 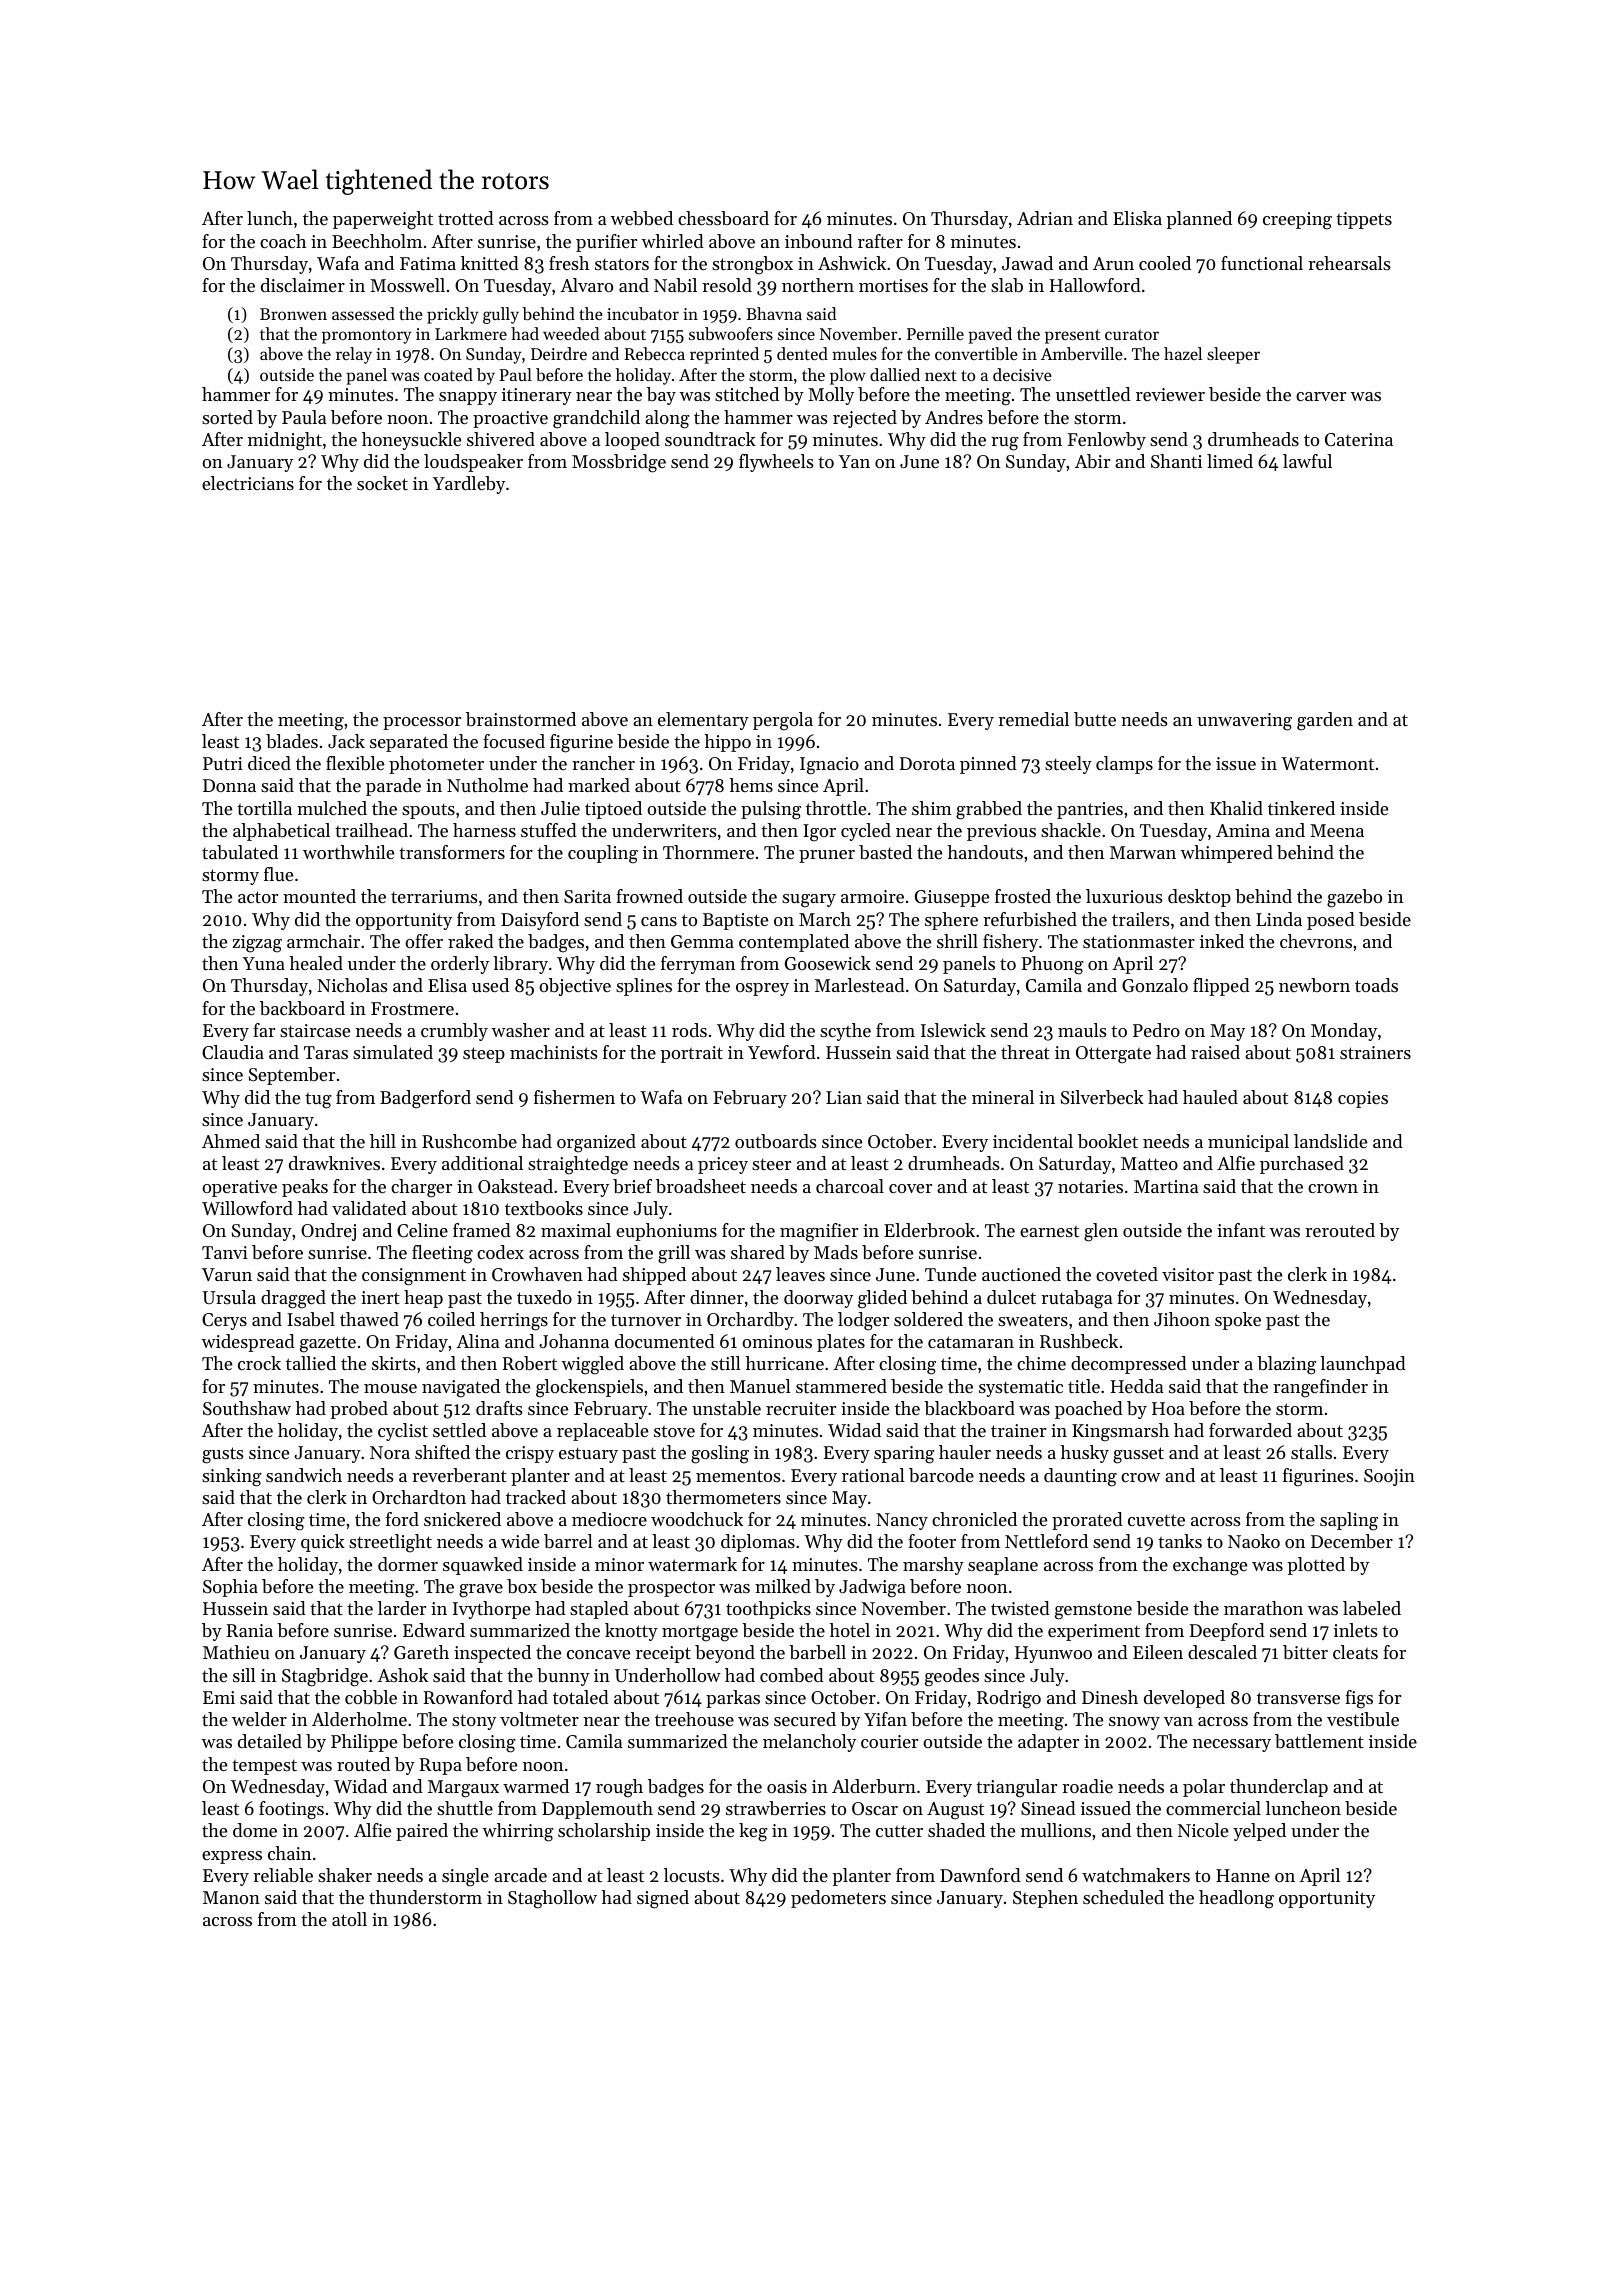 What do you see at coordinates (383, 220) in the page?
I see `paperweight` at bounding box center [383, 220].
